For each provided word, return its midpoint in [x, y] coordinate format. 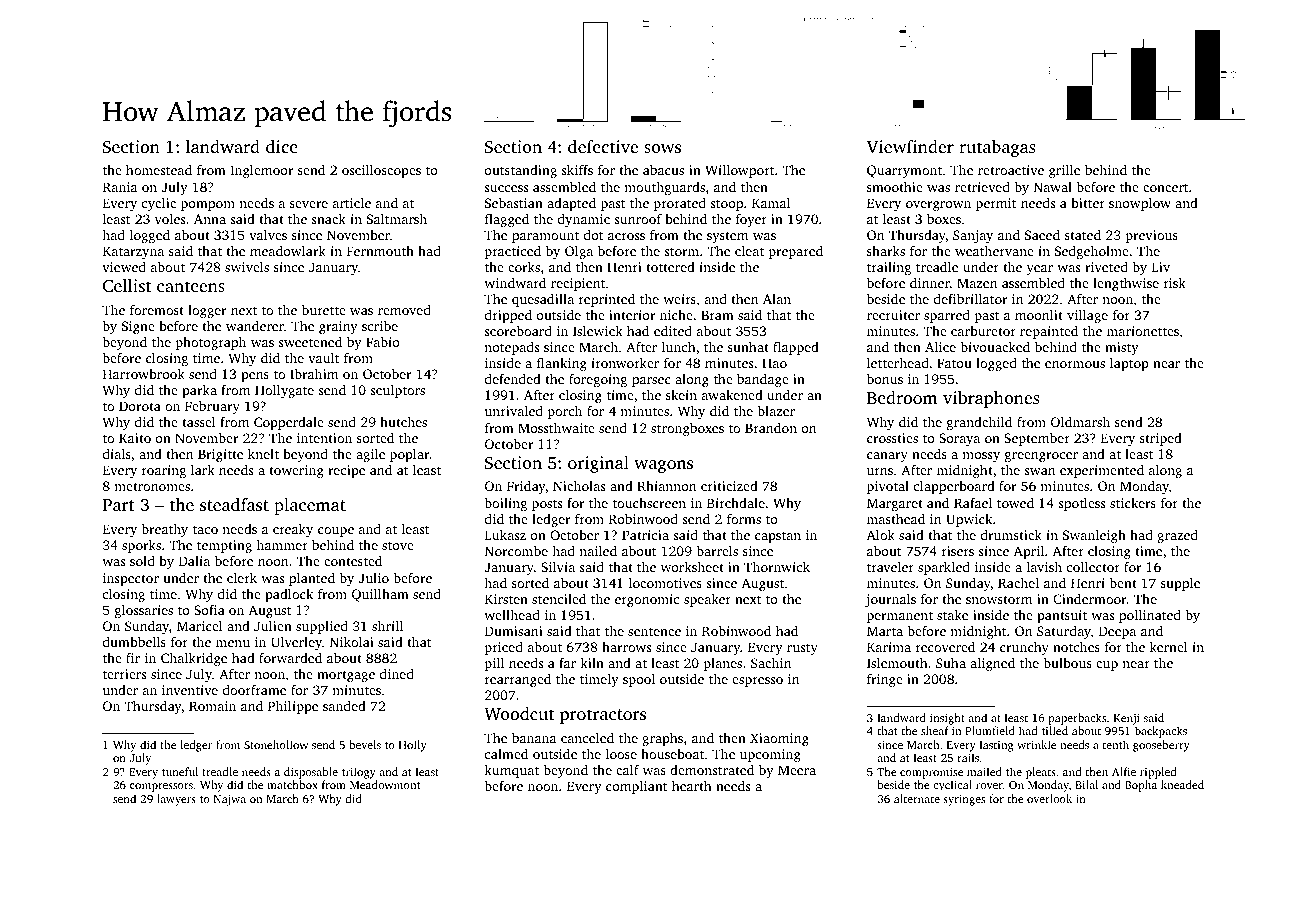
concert [1165, 188]
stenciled [559, 599]
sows [662, 148]
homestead [159, 170]
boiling [505, 504]
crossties [892, 438]
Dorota [140, 406]
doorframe [254, 690]
